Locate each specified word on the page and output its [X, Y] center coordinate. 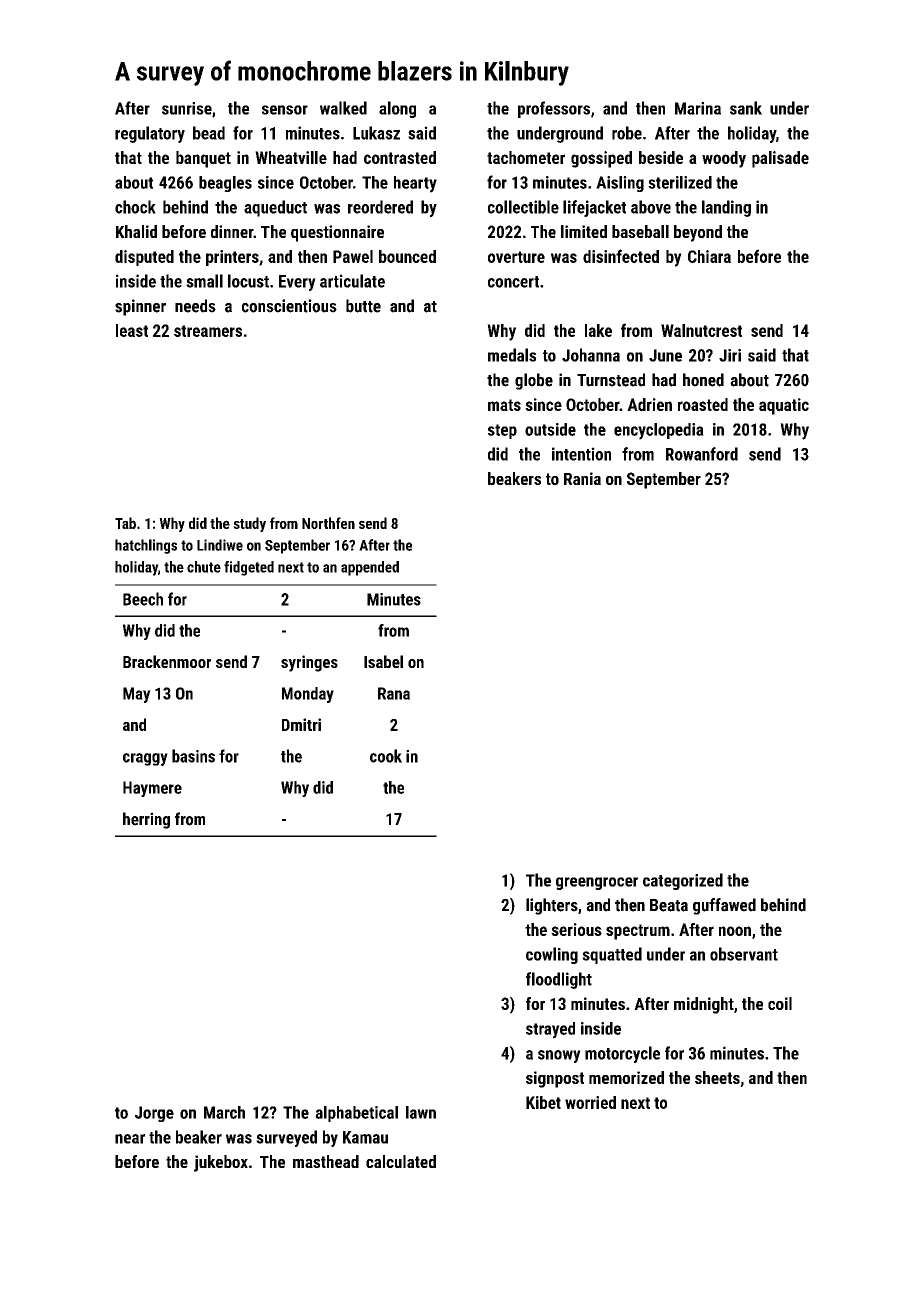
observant [744, 954]
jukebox [221, 1163]
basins [193, 756]
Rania [582, 478]
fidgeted [249, 568]
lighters [552, 906]
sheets [717, 1077]
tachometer [526, 157]
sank [746, 108]
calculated [401, 1161]
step [502, 431]
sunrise [187, 108]
